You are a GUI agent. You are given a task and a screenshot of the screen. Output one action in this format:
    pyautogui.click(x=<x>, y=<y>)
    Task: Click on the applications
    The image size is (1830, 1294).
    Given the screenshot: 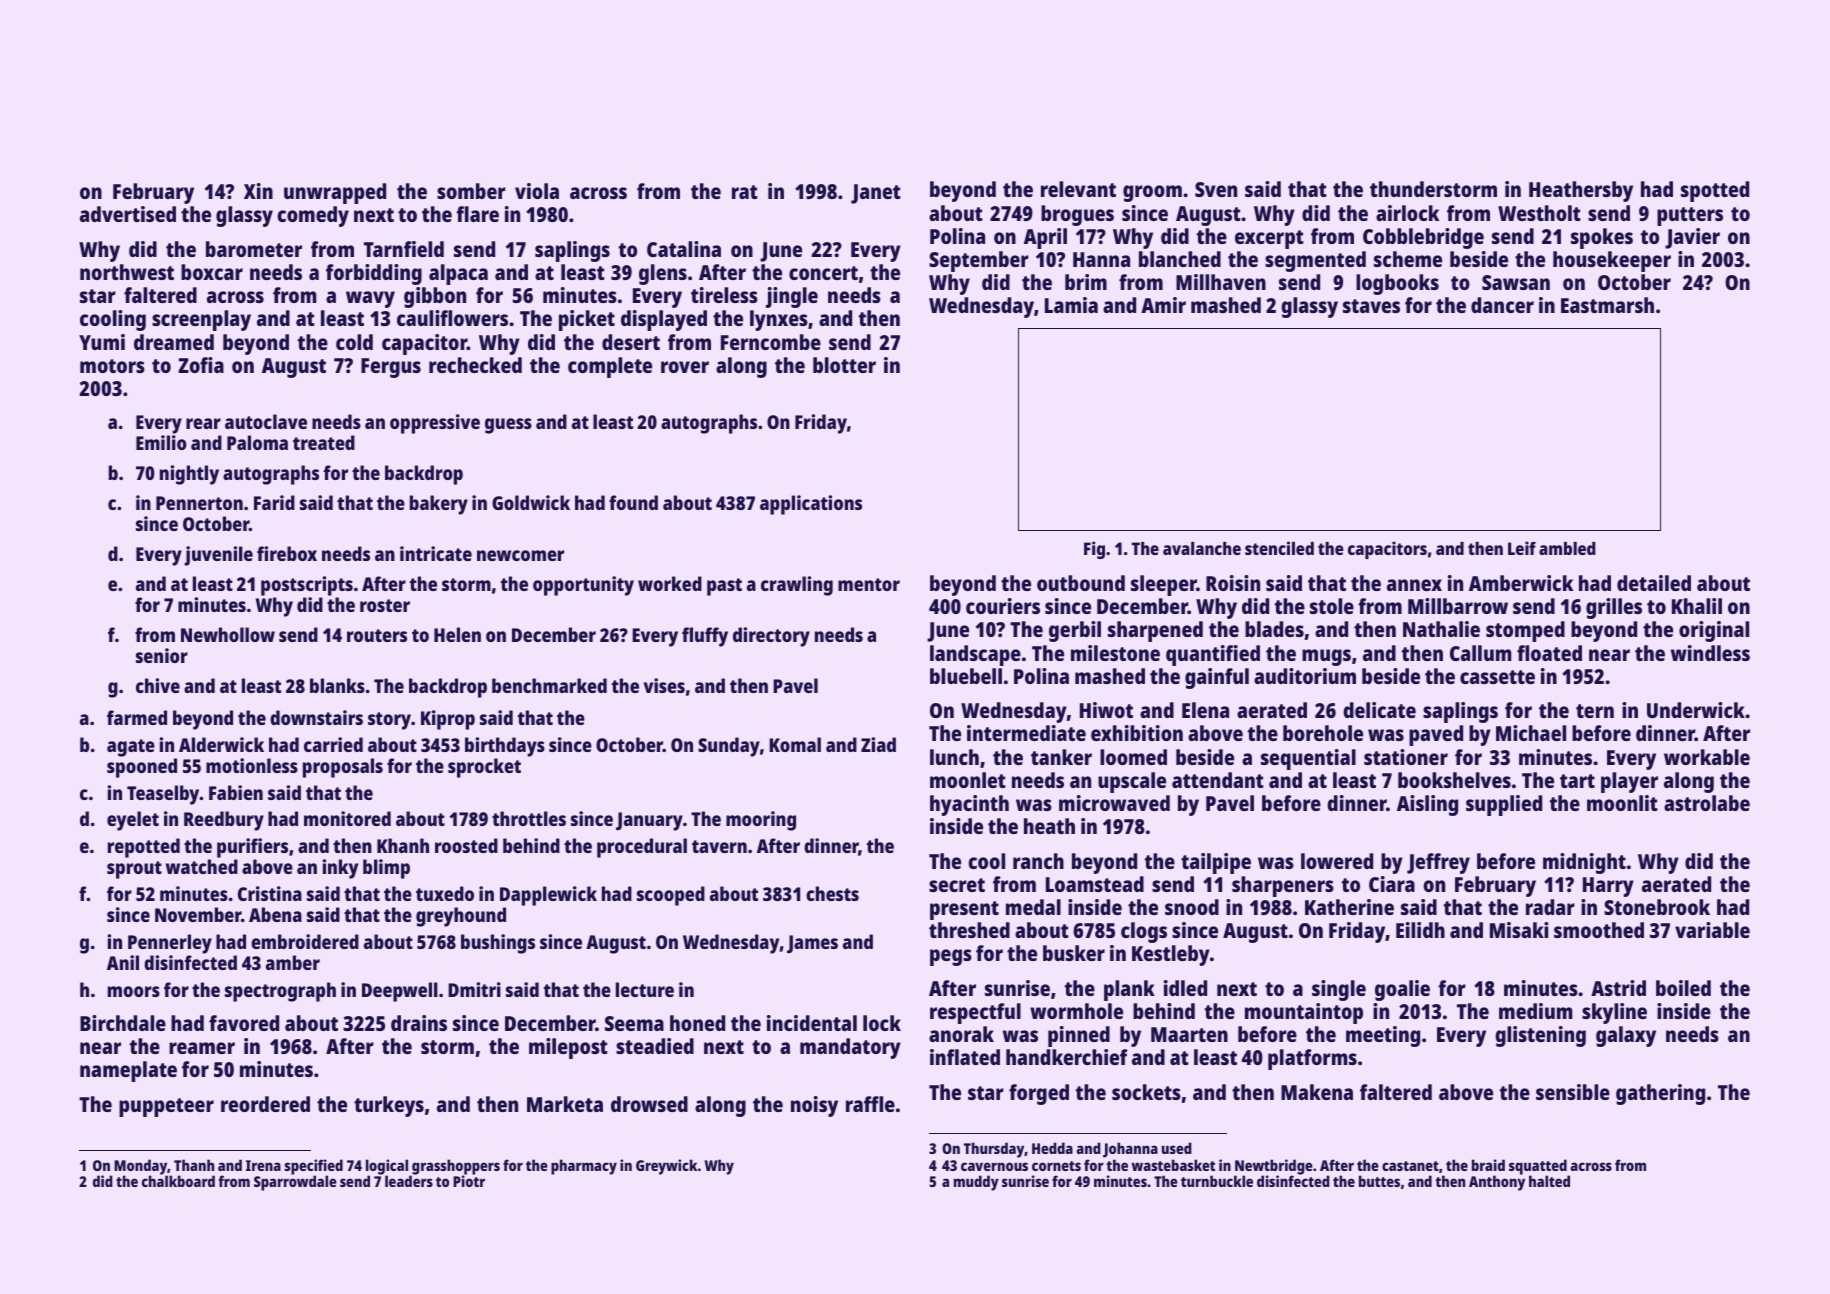 What is the action you would take?
    pyautogui.click(x=811, y=505)
